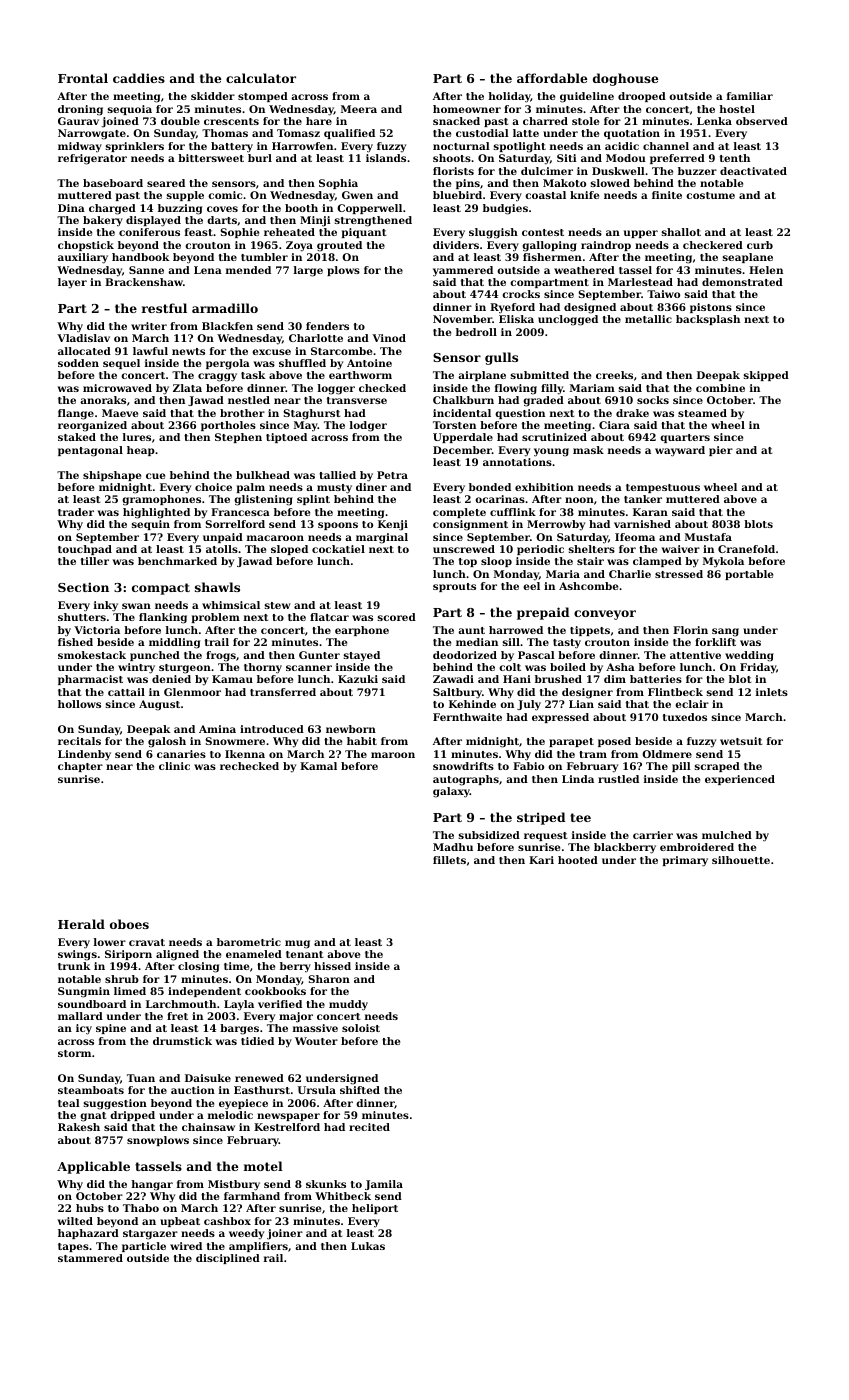 This screenshot has height=1400, width=849. Describe the element at coordinates (180, 121) in the screenshot. I see `double` at that location.
